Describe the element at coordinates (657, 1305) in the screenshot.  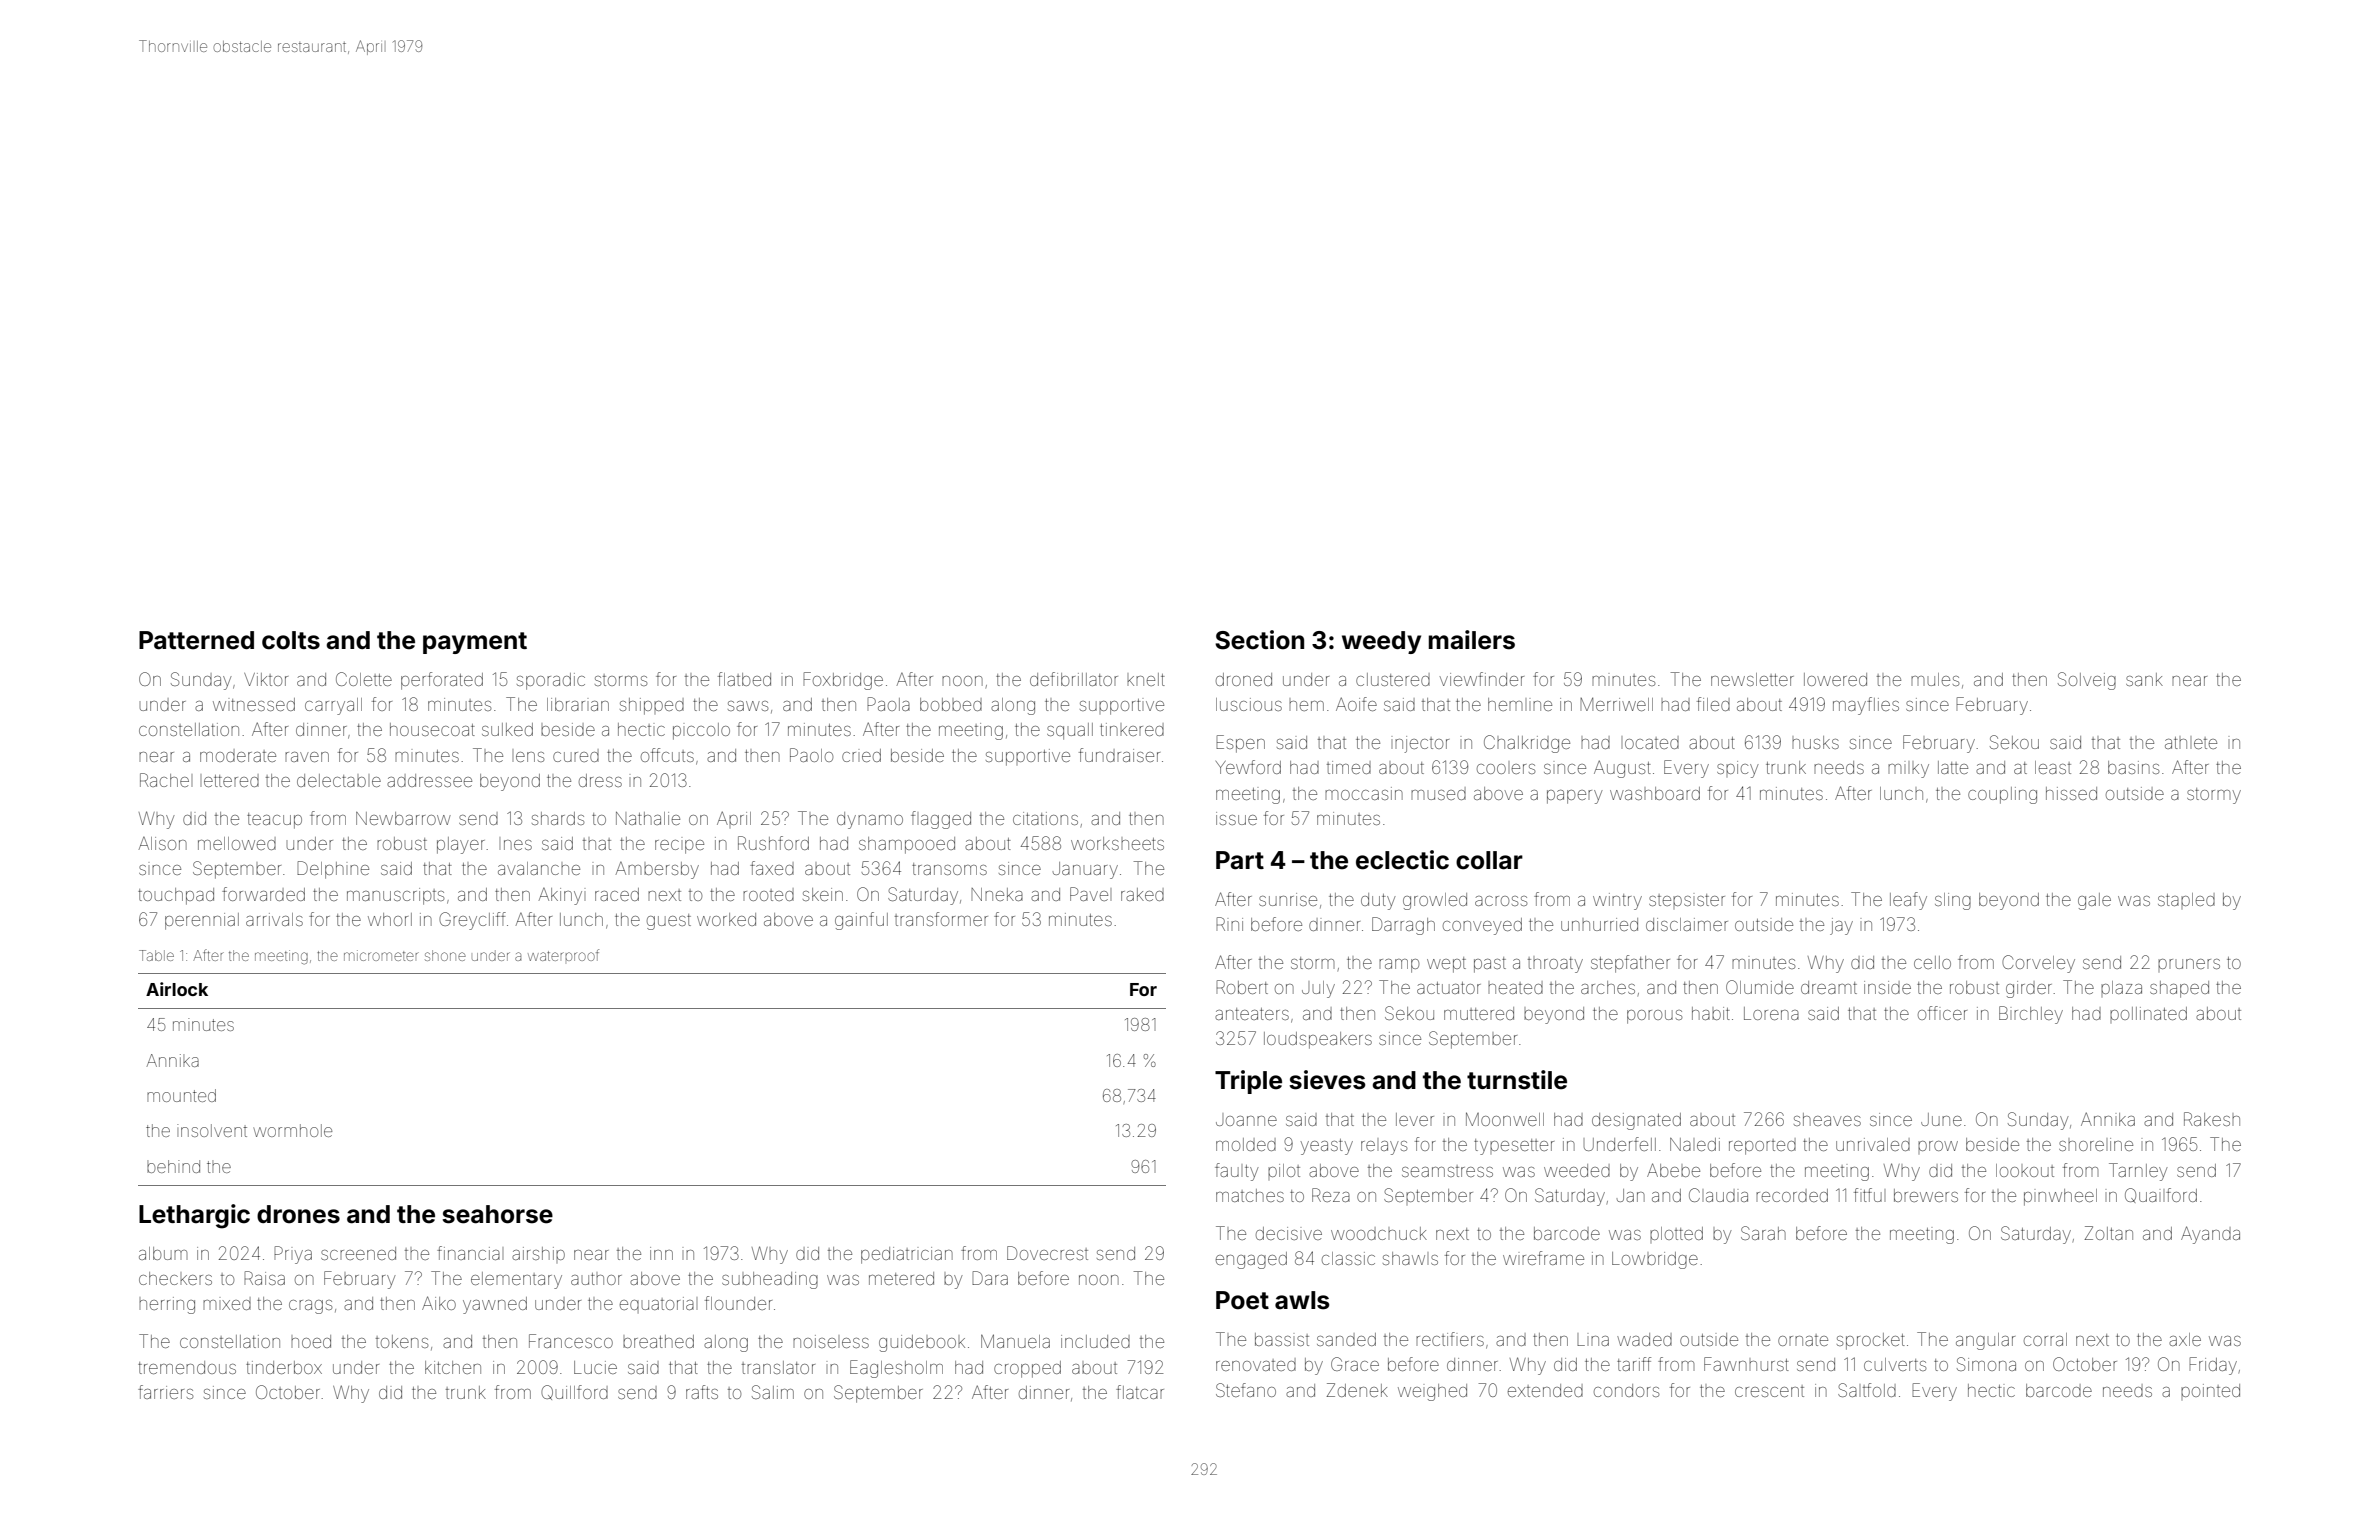
I see `equatorial` at that location.
